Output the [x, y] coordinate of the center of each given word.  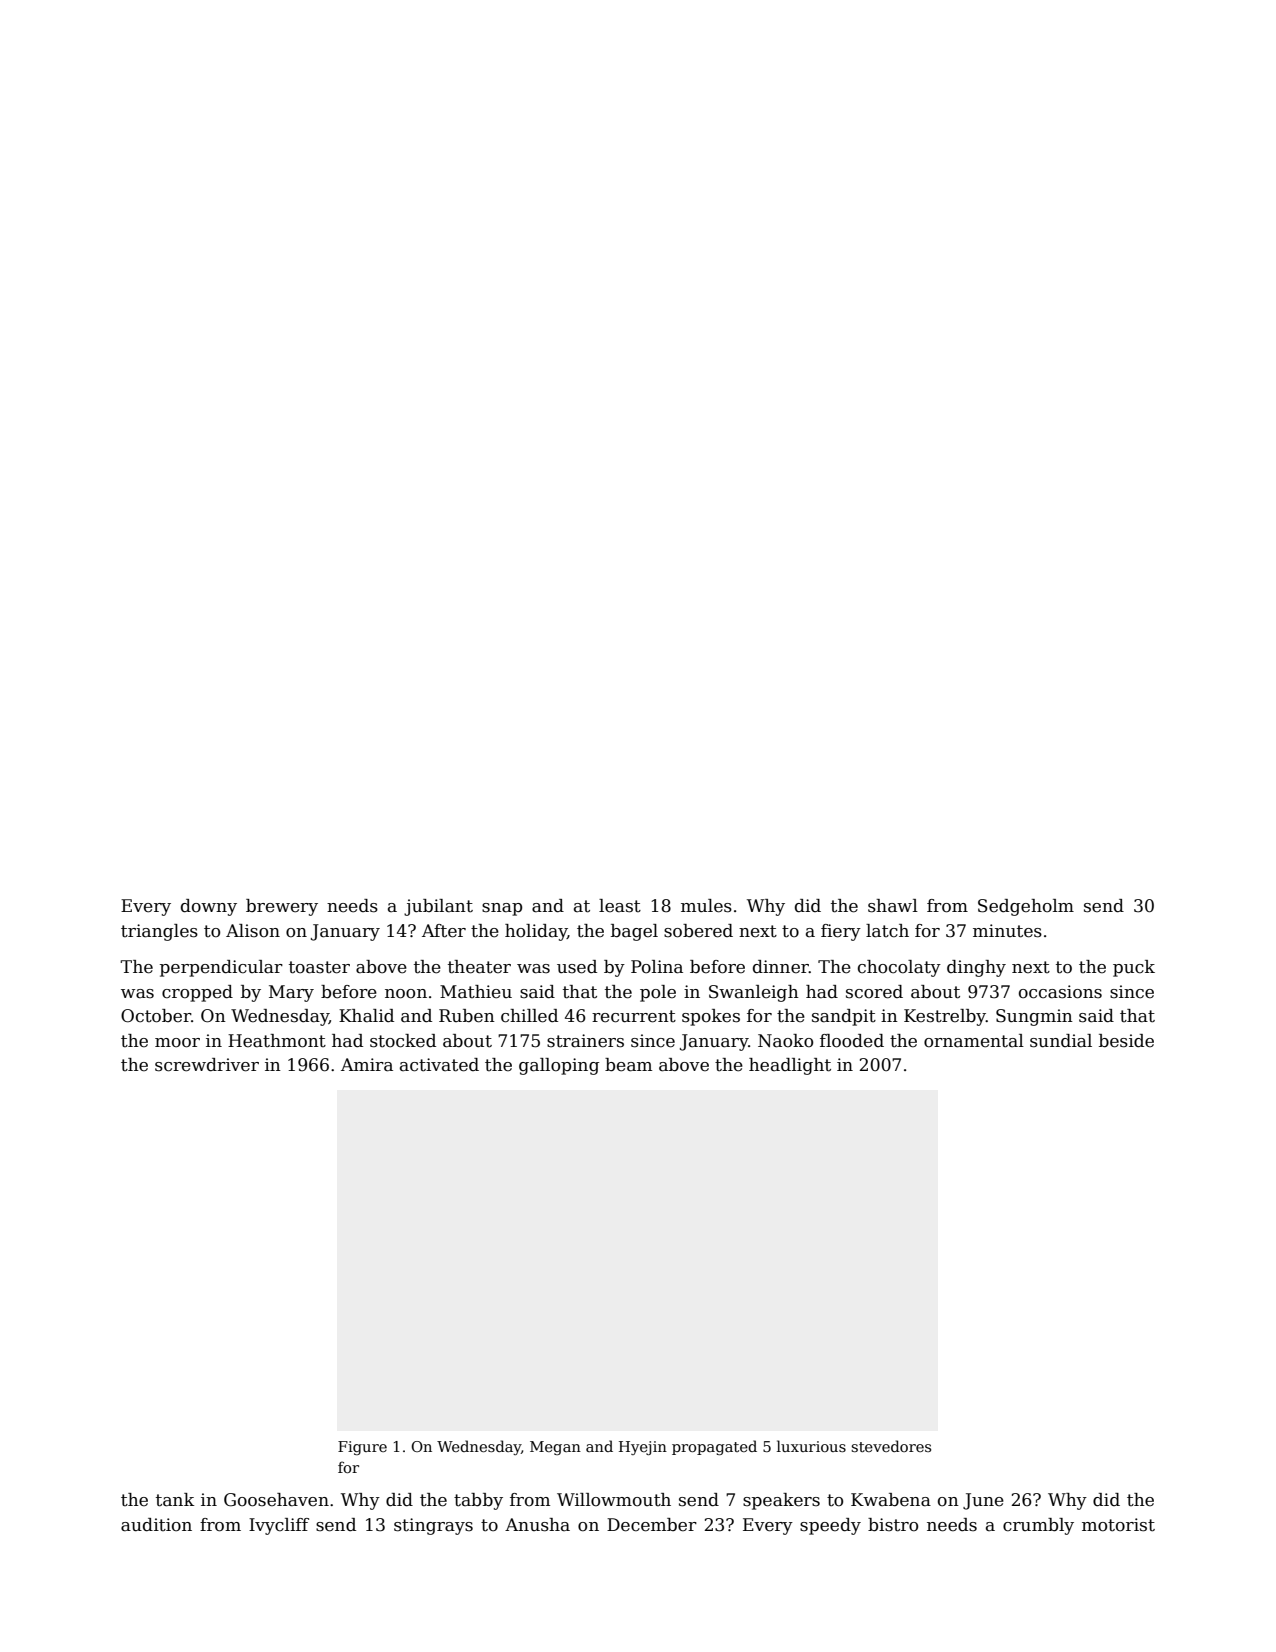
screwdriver [207, 1065]
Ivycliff [279, 1526]
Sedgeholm [1026, 907]
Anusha [537, 1525]
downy [209, 907]
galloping [559, 1066]
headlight [790, 1066]
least [620, 906]
